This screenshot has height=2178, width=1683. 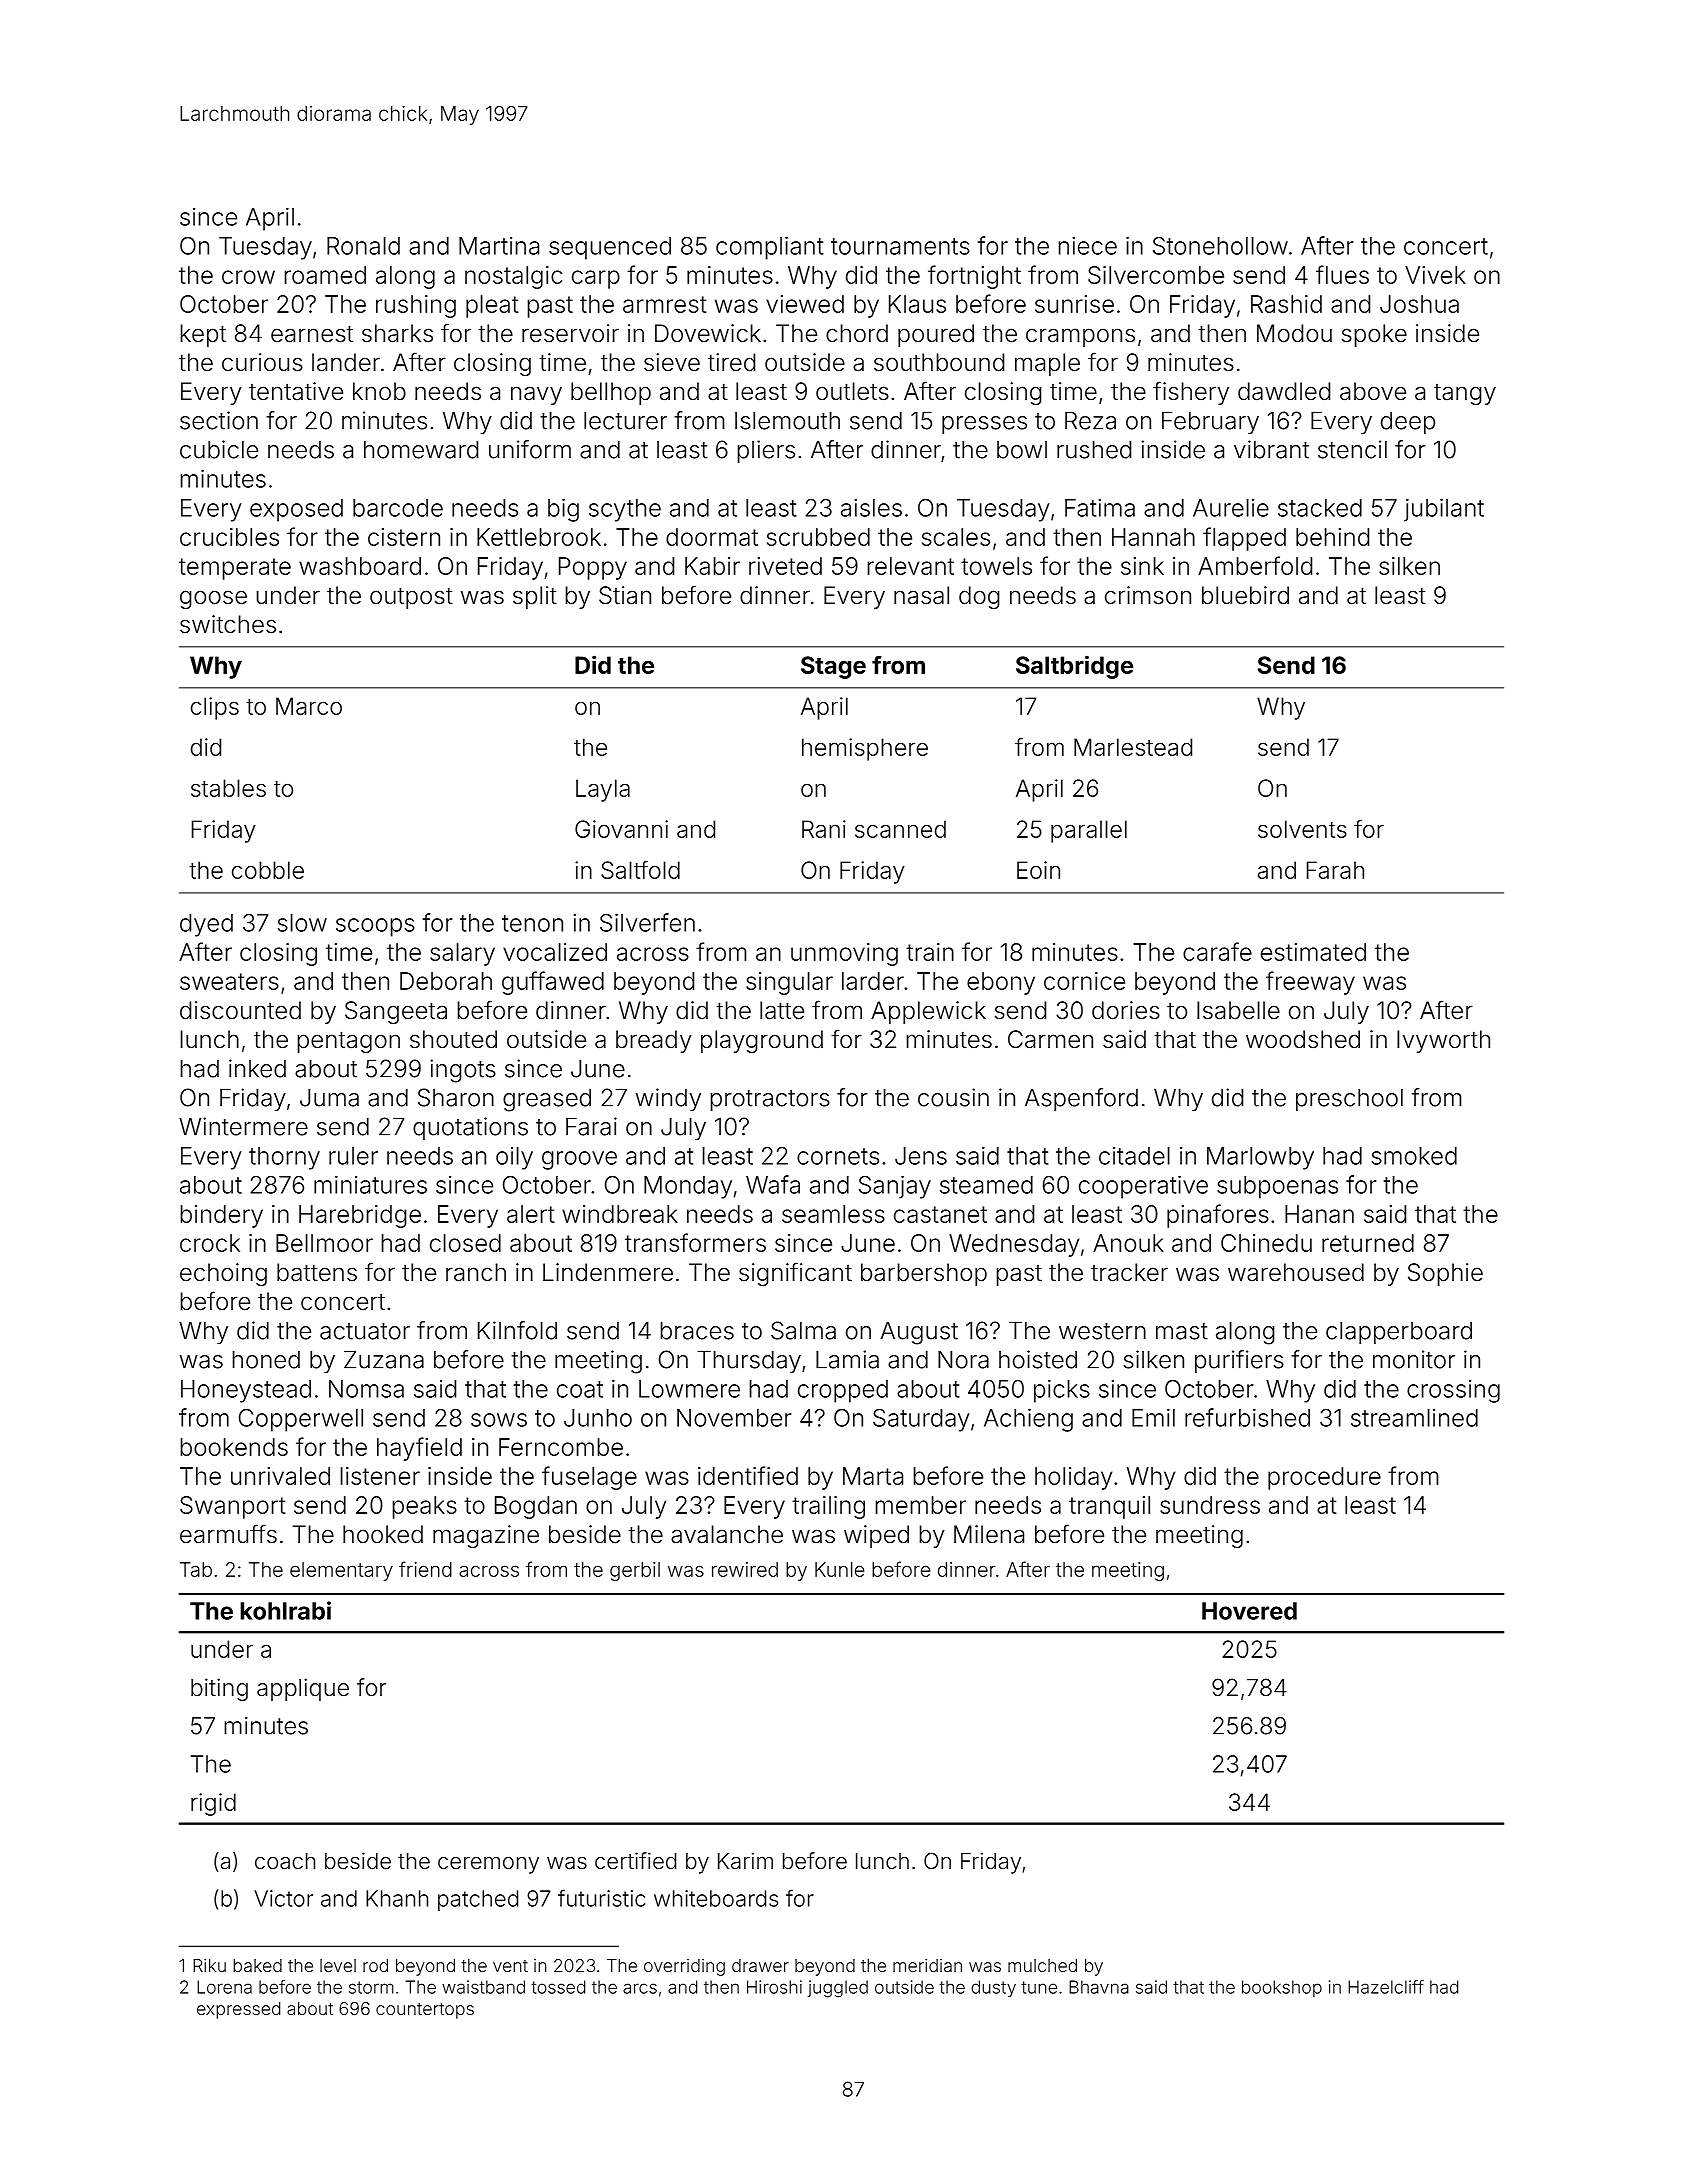 I want to click on hemisphere, so click(x=865, y=749).
